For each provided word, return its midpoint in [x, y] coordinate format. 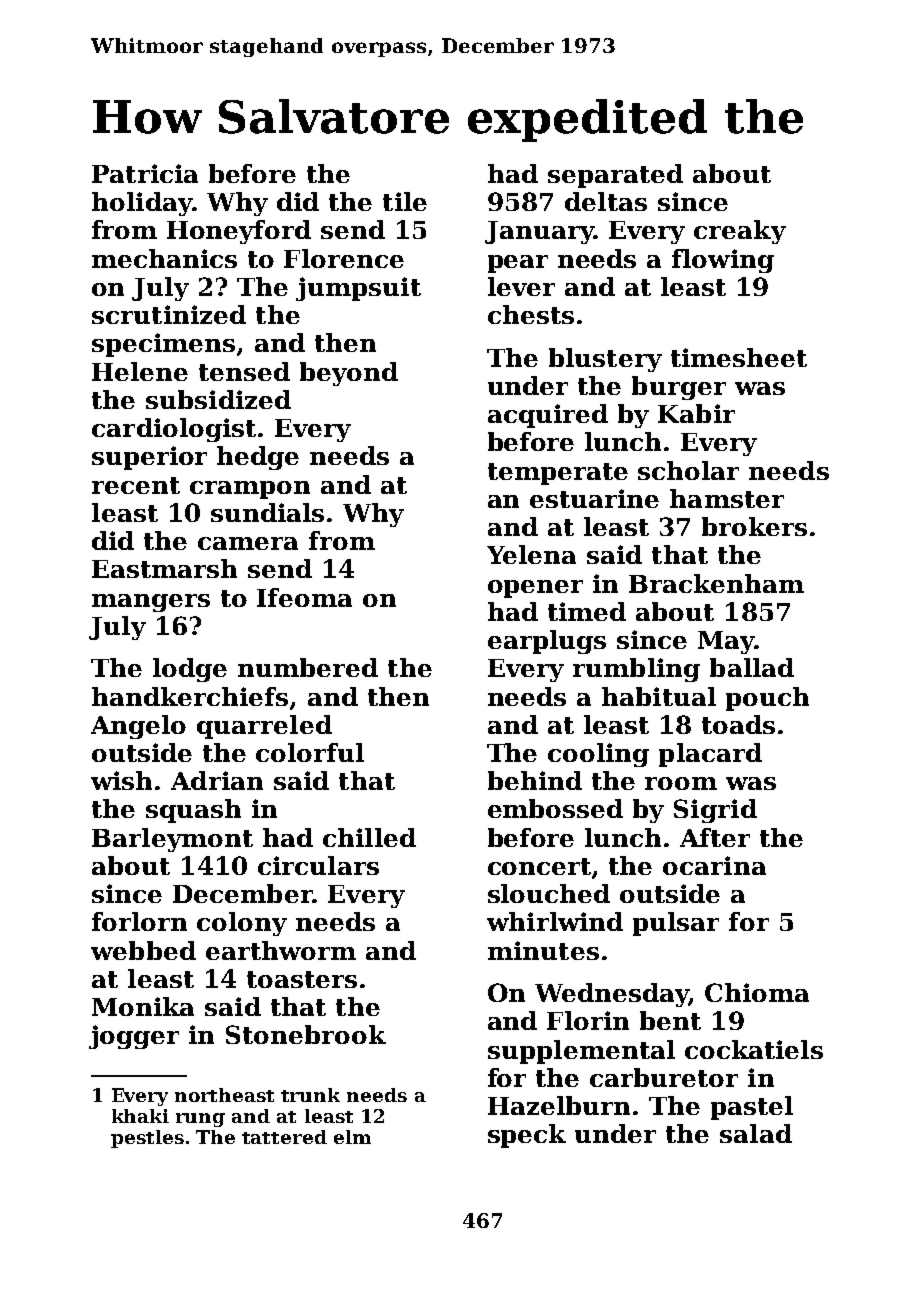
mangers [151, 603]
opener [535, 589]
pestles [147, 1139]
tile [405, 201]
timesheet [739, 357]
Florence [344, 258]
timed [587, 611]
